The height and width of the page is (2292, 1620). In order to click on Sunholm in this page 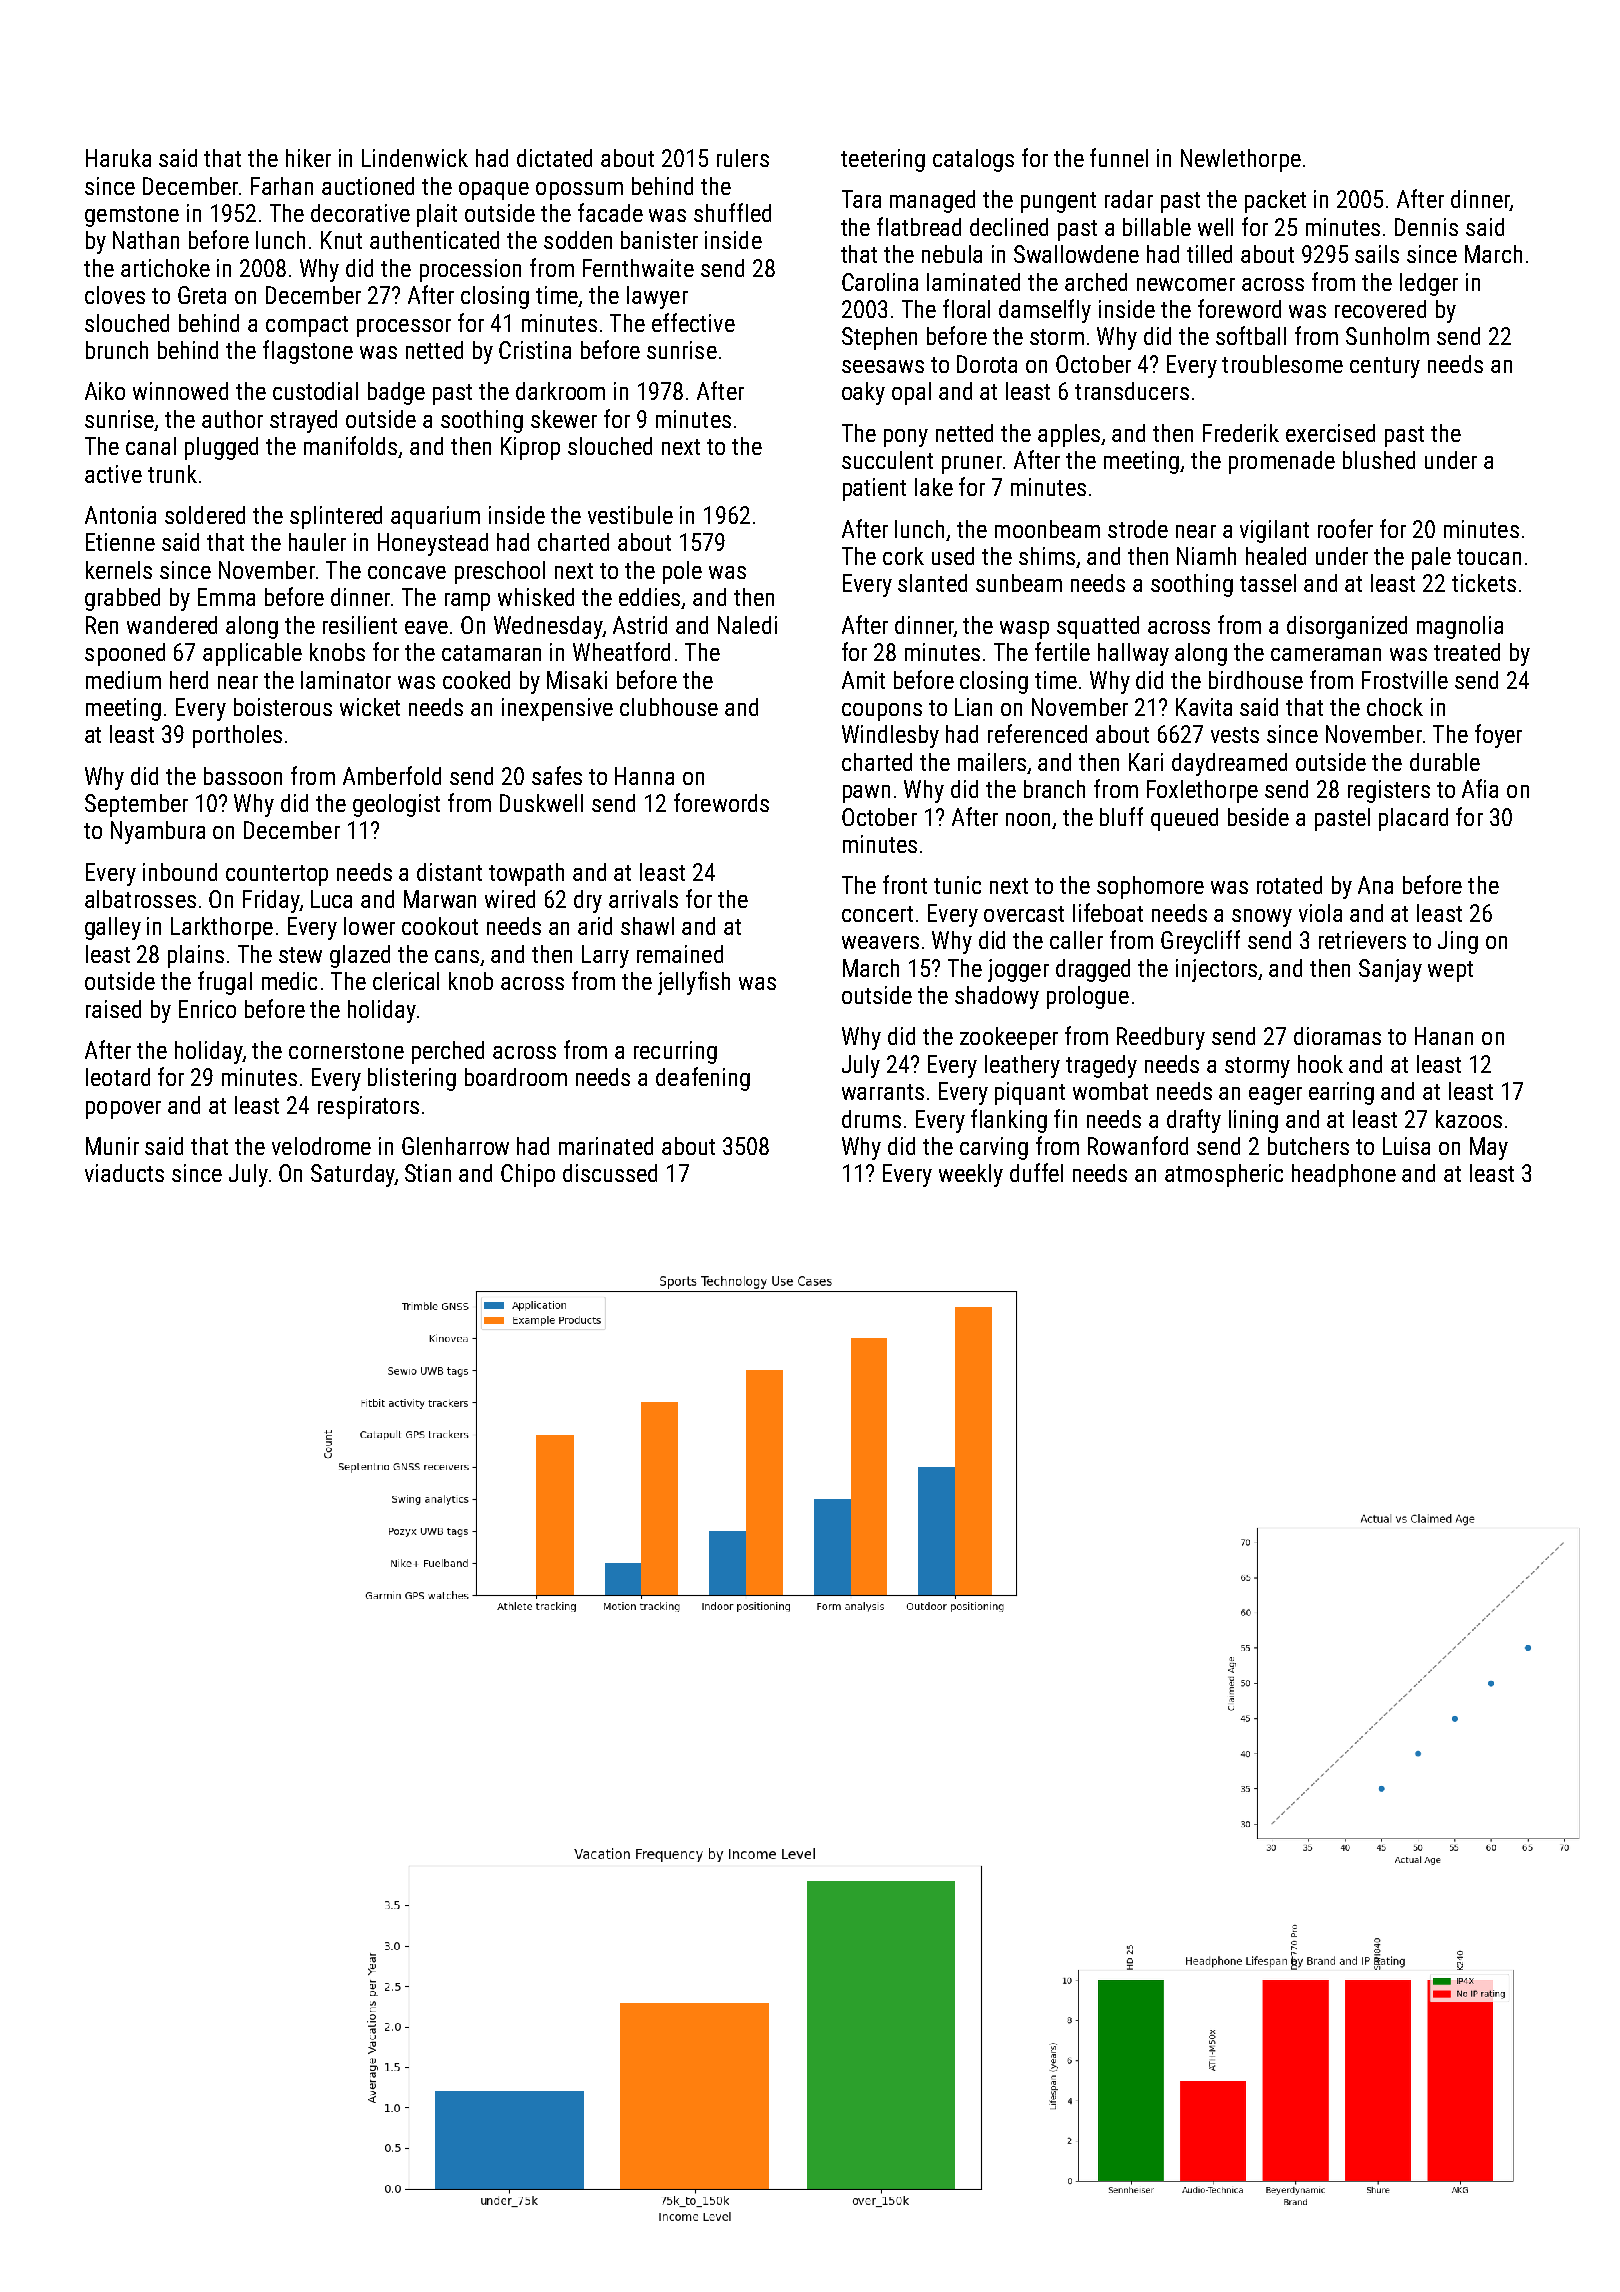, I will do `click(1387, 336)`.
